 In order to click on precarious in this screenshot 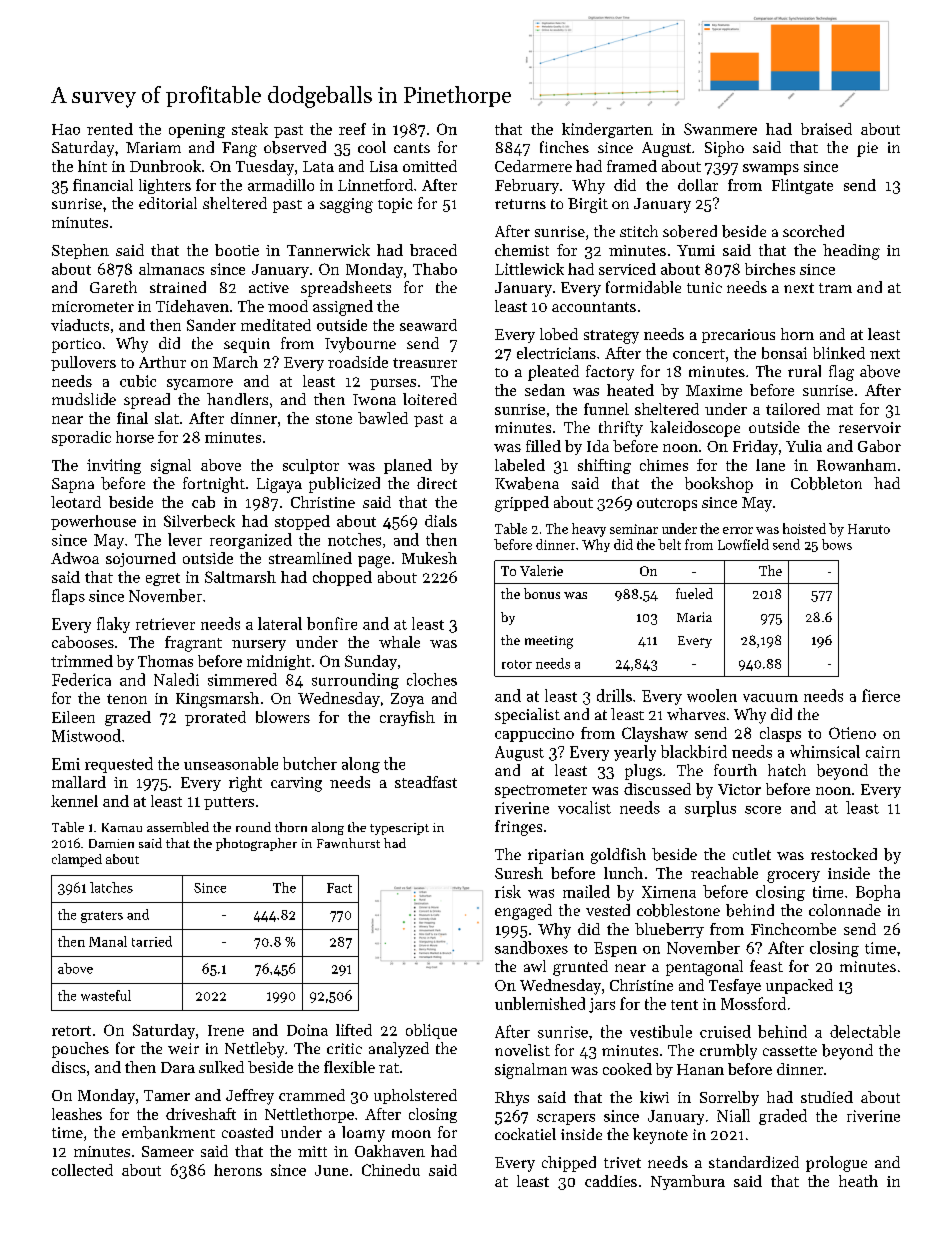, I will do `click(738, 336)`.
